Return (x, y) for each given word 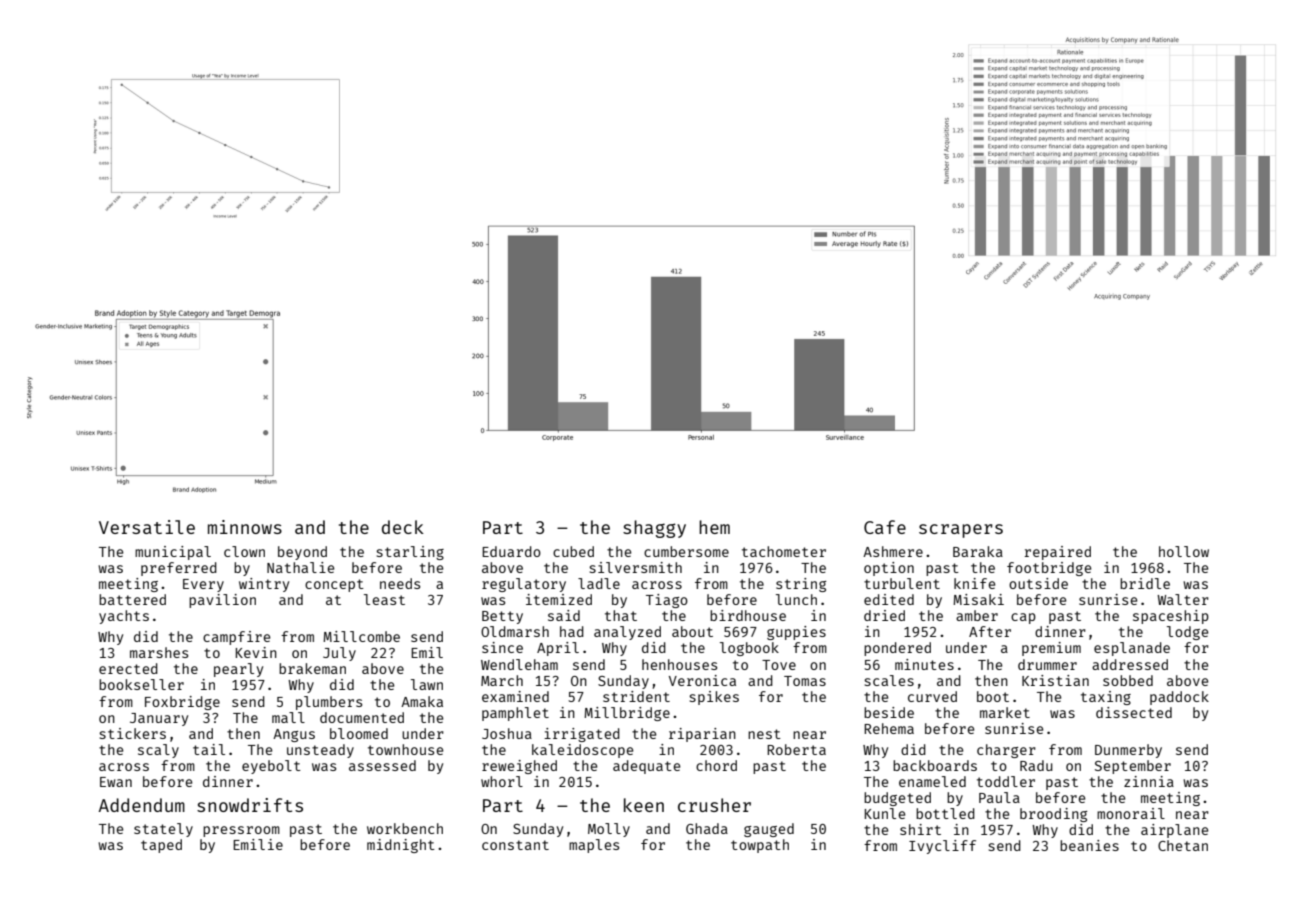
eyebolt (271, 767)
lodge (1187, 633)
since (502, 647)
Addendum (142, 805)
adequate (646, 767)
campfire (236, 638)
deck (403, 527)
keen (644, 805)
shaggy (654, 529)
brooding (1053, 815)
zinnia (1149, 781)
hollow (1184, 551)
